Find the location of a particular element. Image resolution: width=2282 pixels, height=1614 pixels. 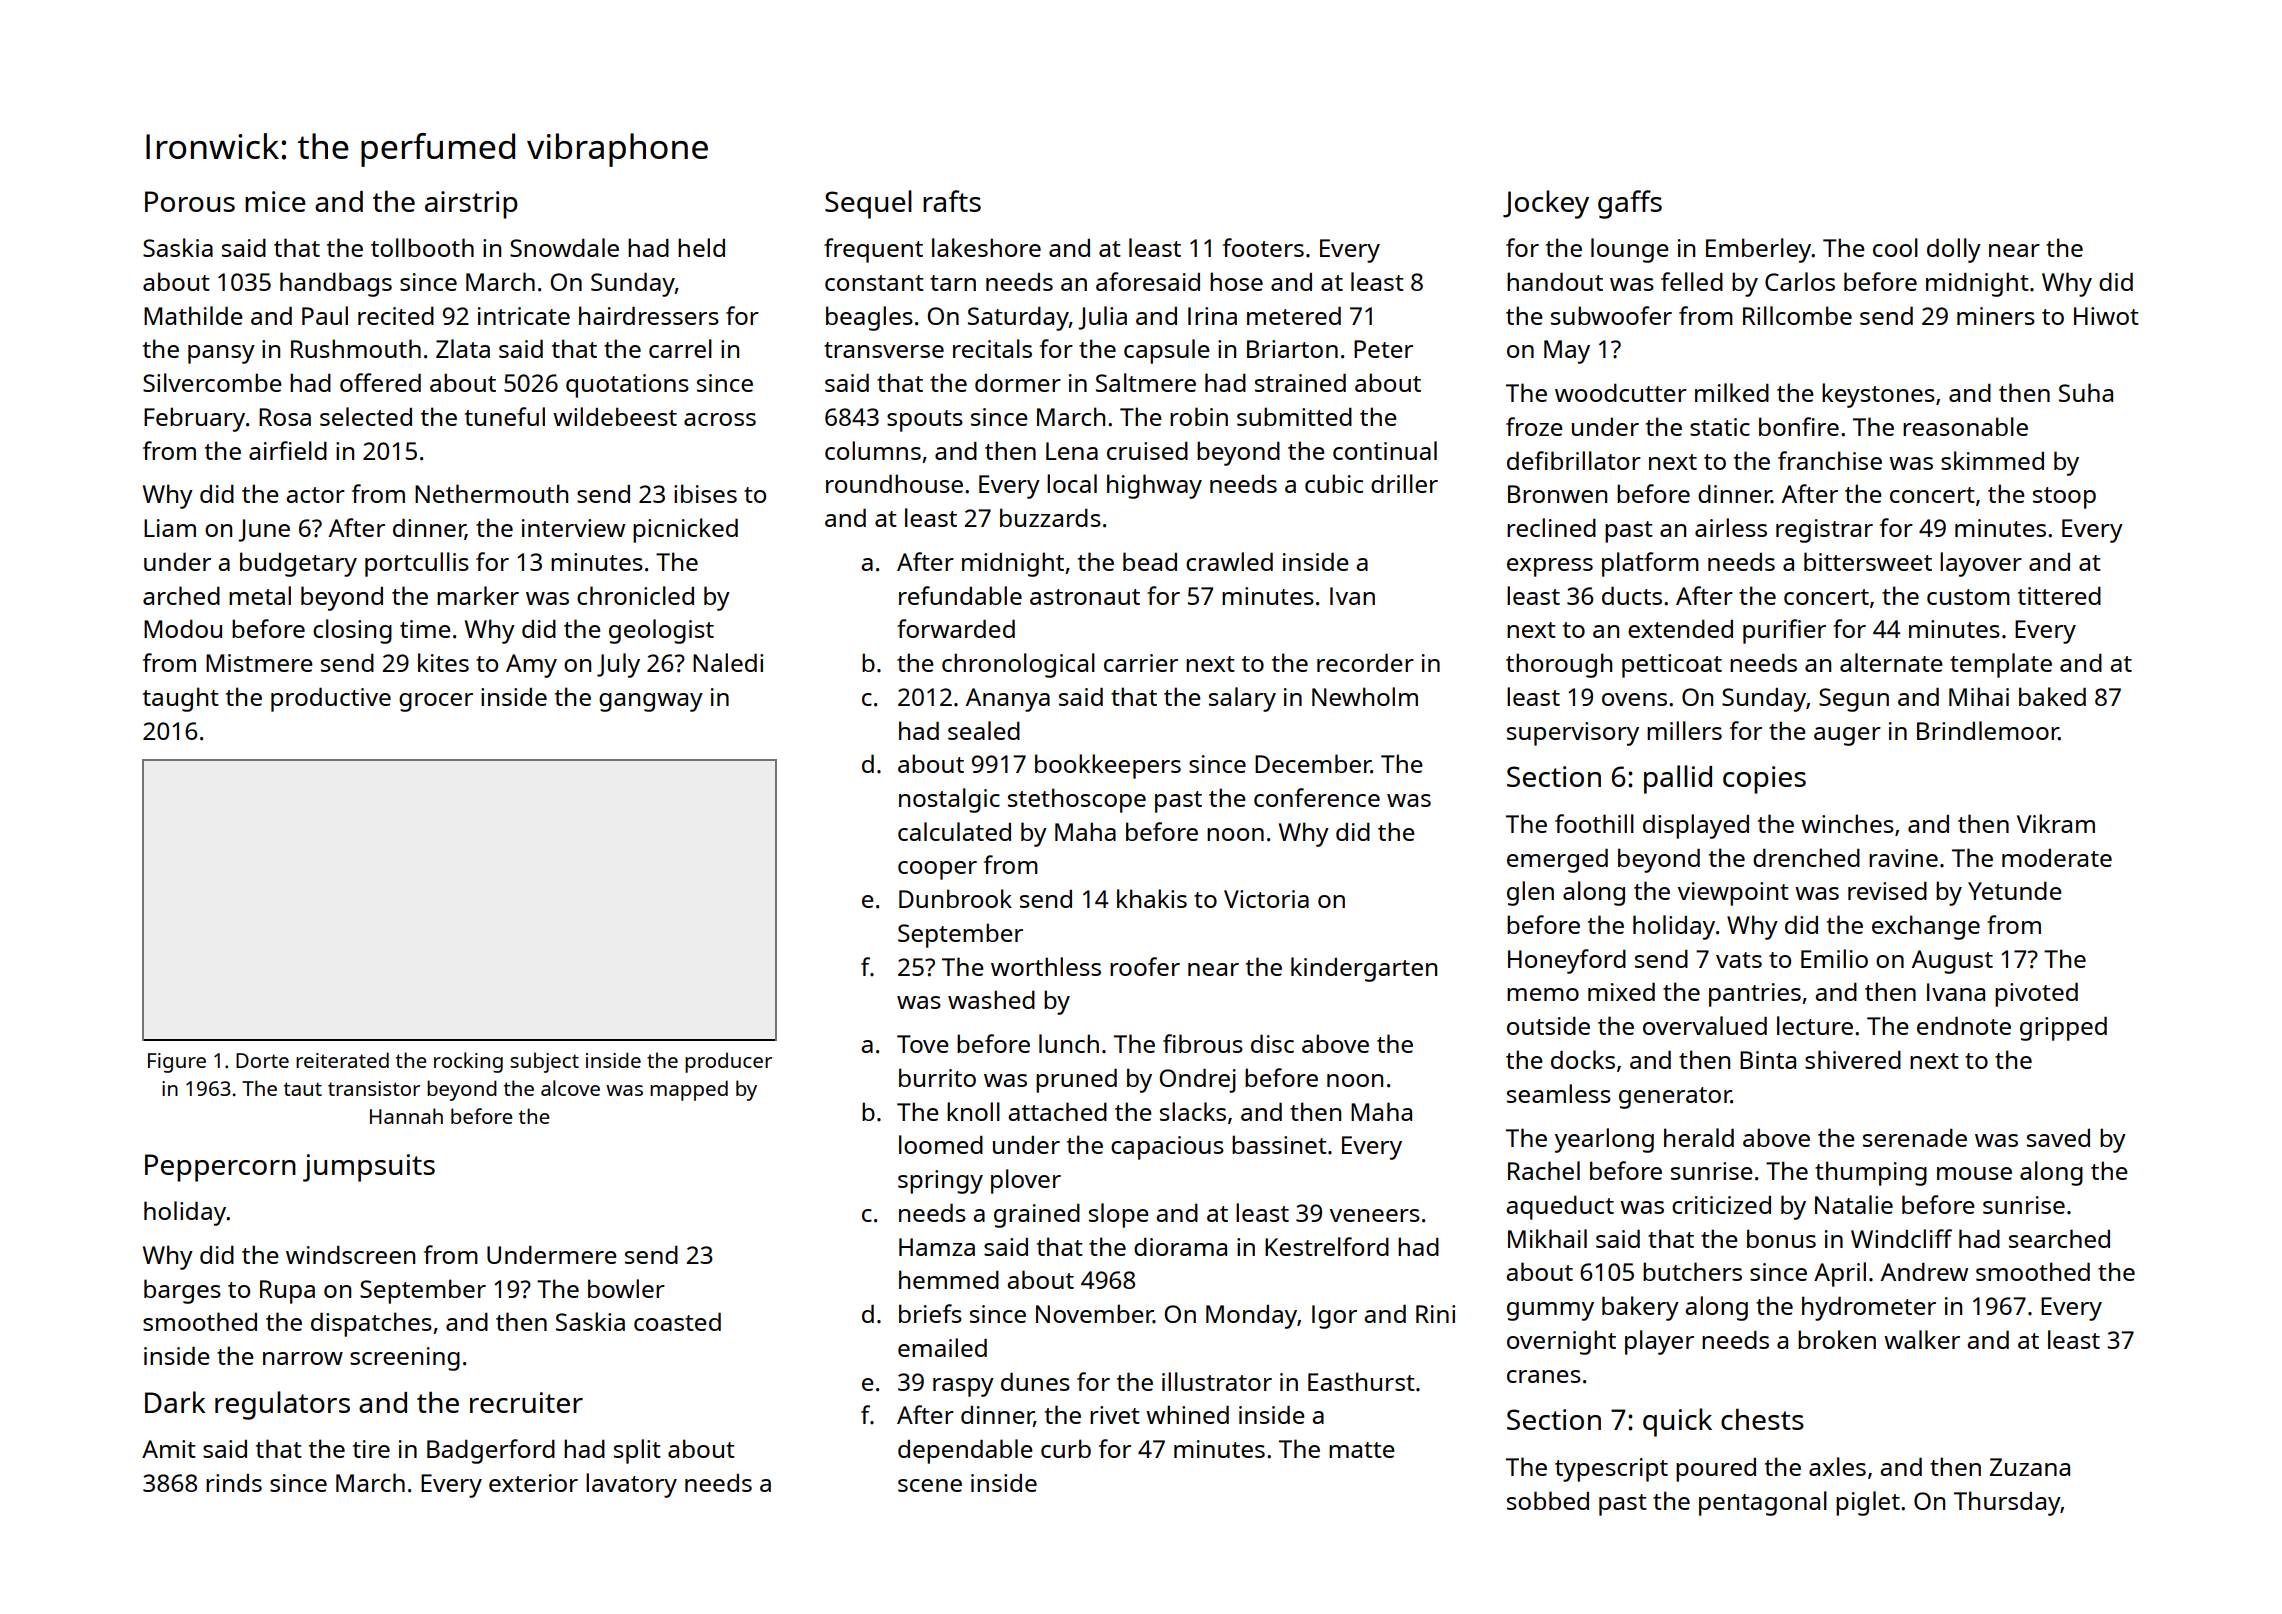

refundable is located at coordinates (960, 595).
